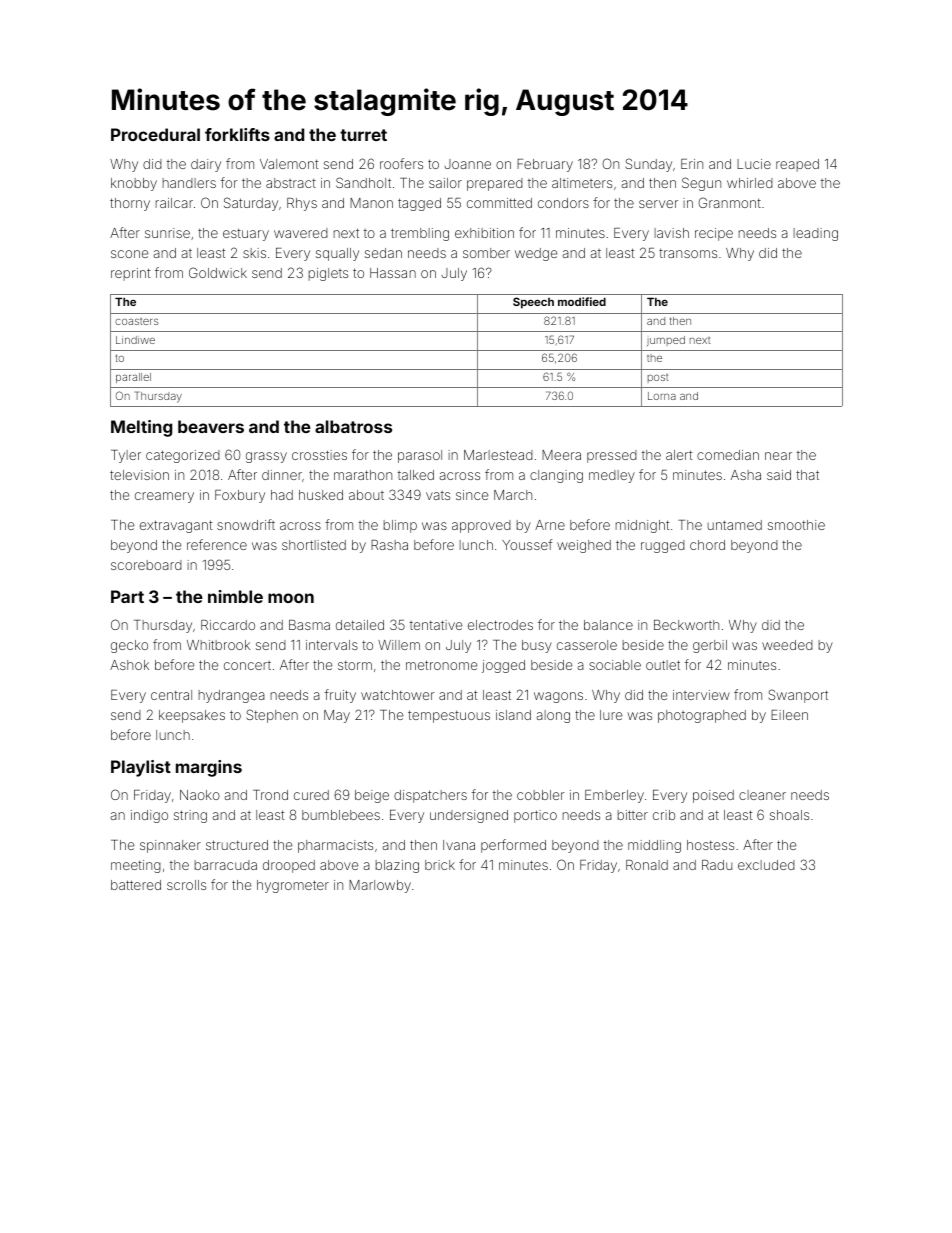  What do you see at coordinates (797, 165) in the image?
I see `reaped` at bounding box center [797, 165].
